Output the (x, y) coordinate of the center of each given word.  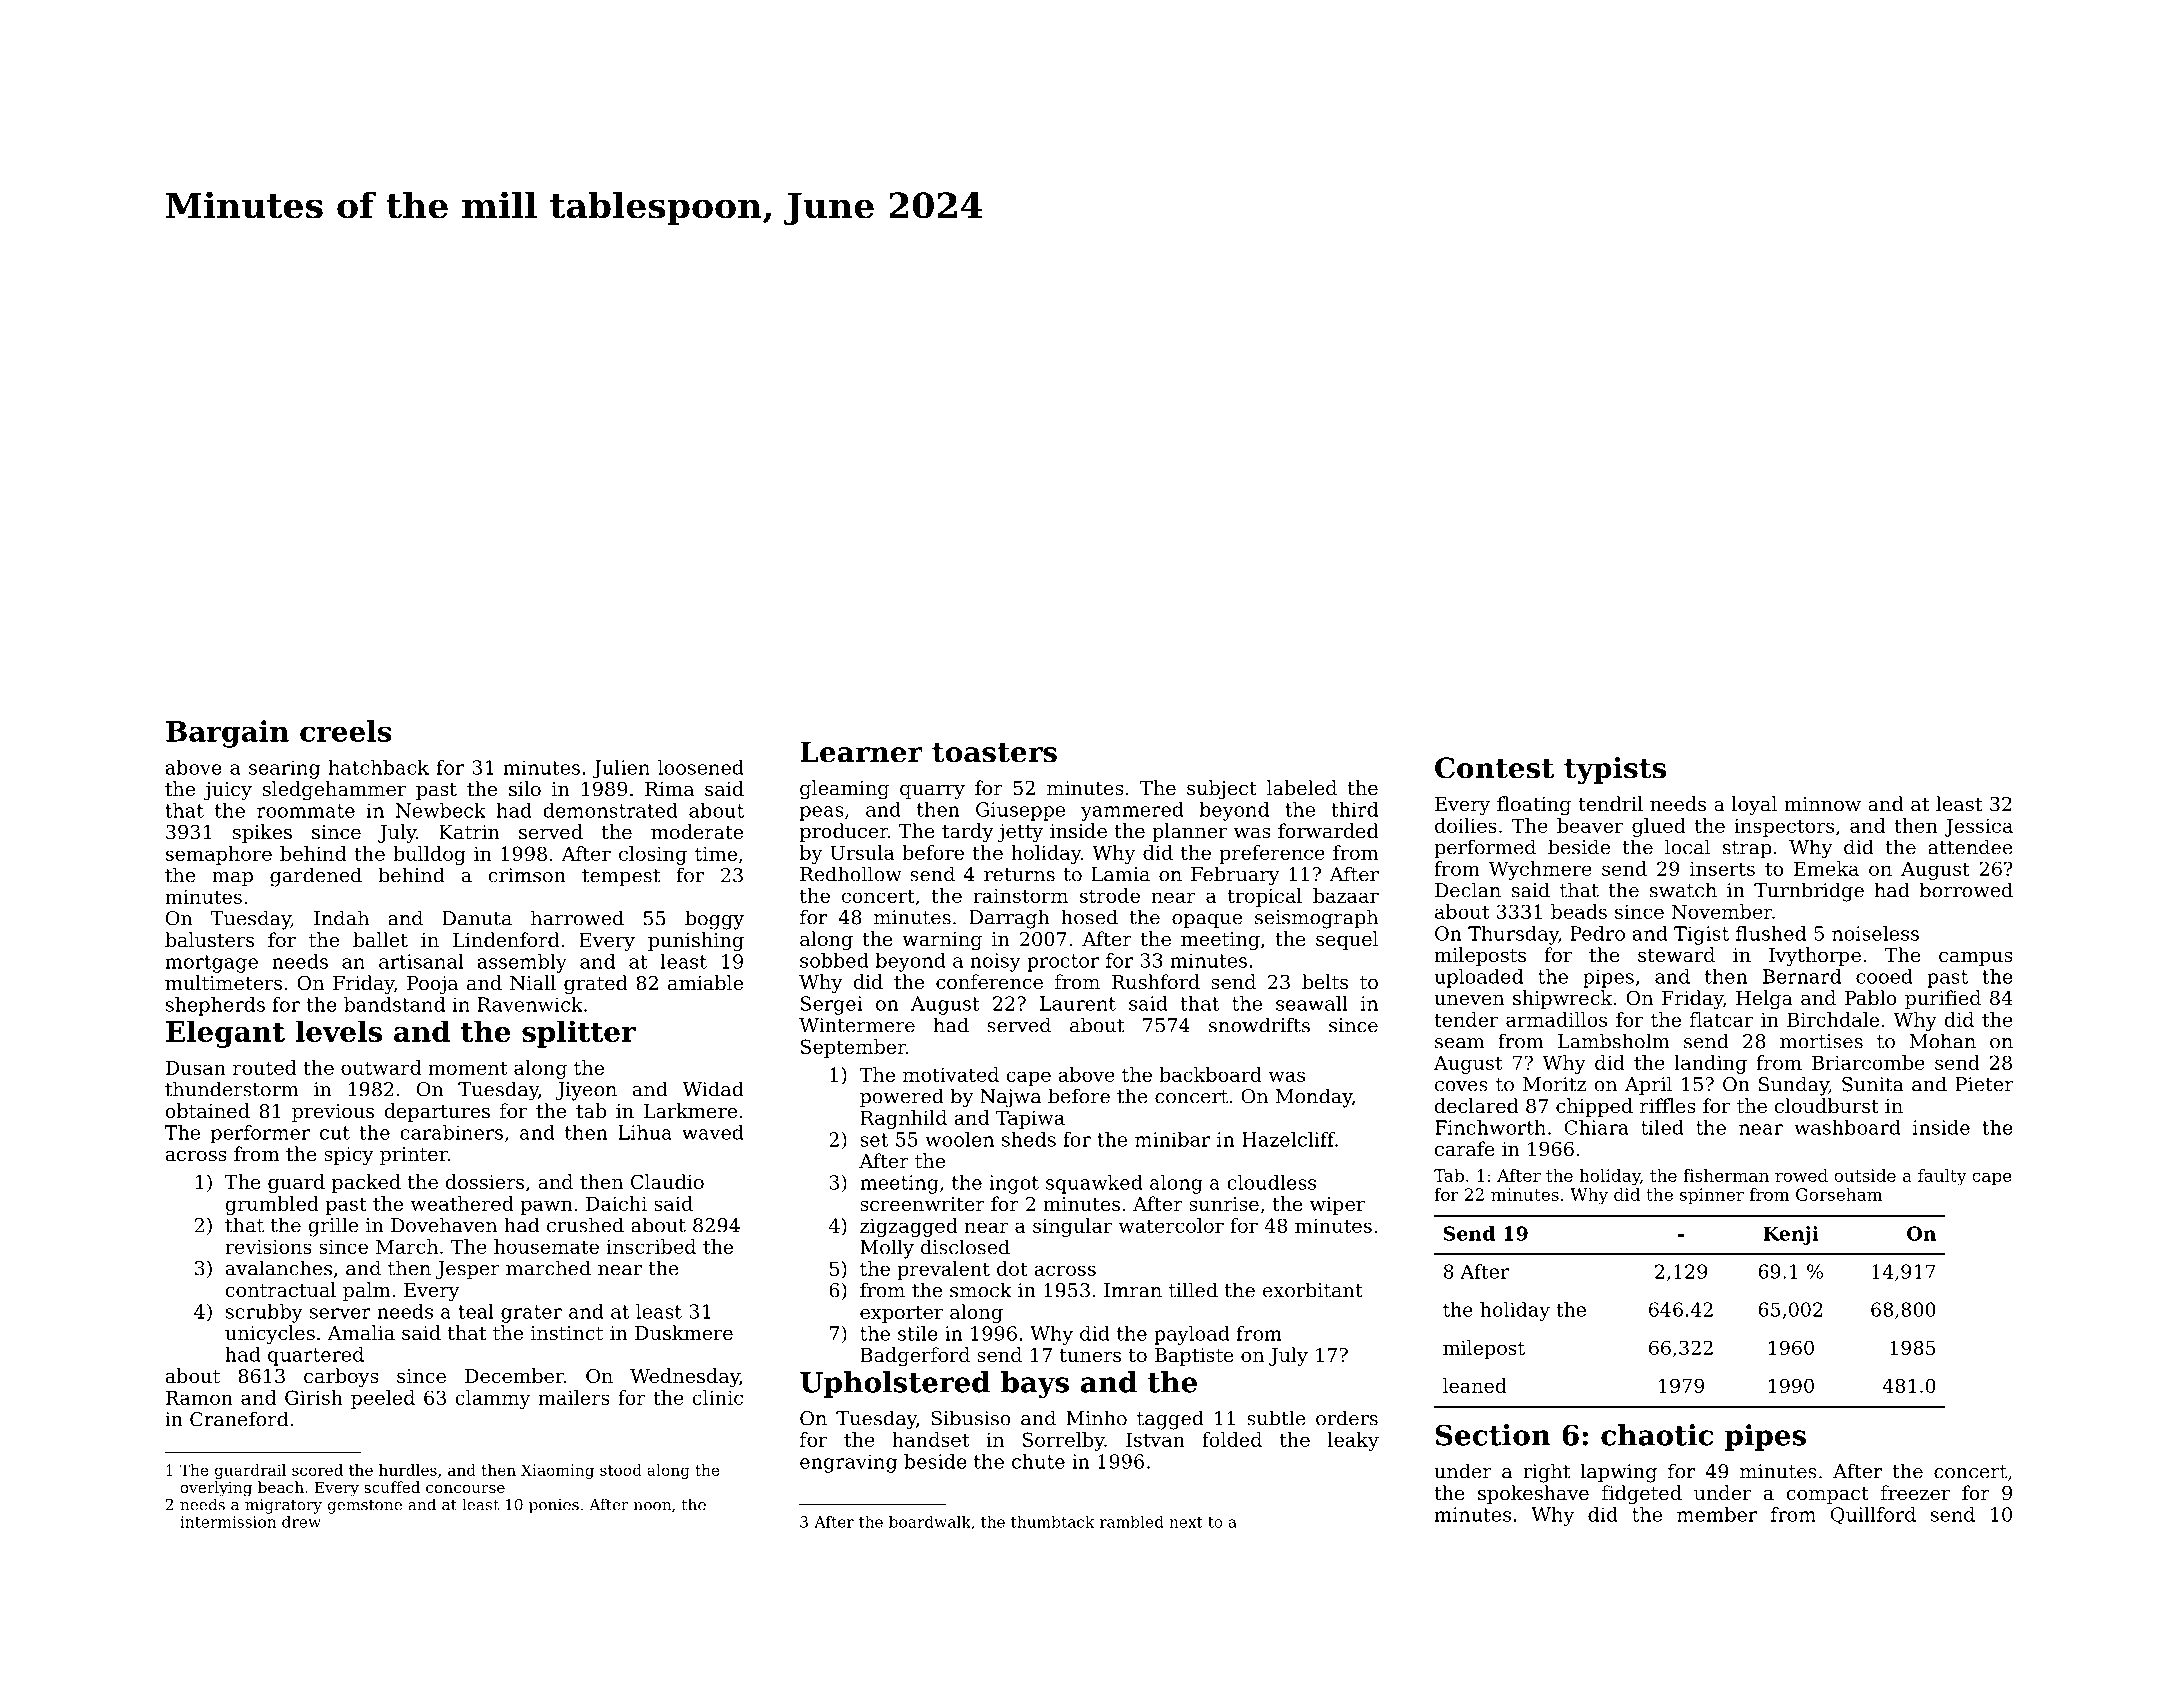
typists (1615, 770)
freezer (1915, 1492)
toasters (994, 753)
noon (652, 1506)
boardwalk (930, 1522)
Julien (621, 769)
